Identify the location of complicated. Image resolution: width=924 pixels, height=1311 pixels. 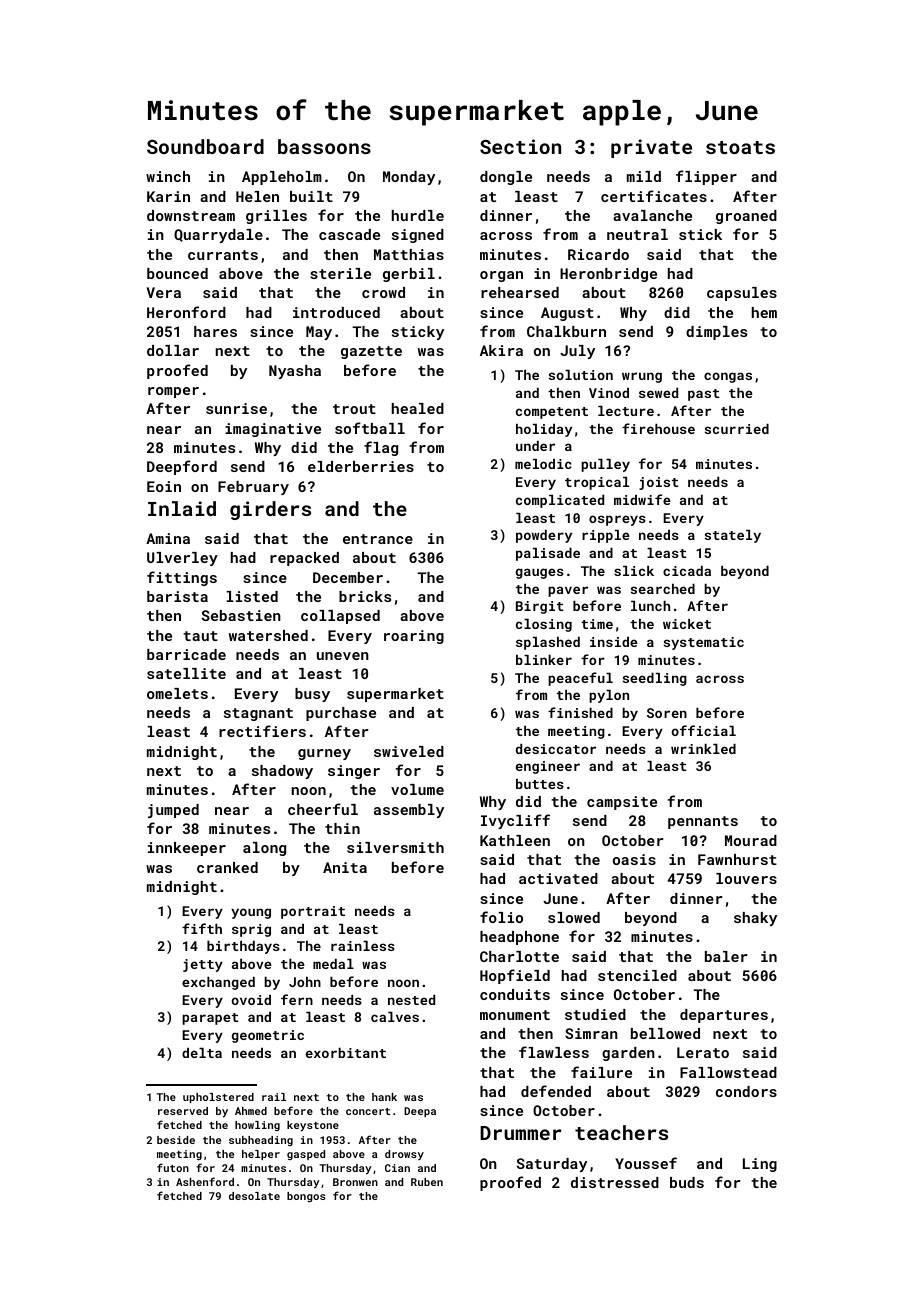
(560, 501).
